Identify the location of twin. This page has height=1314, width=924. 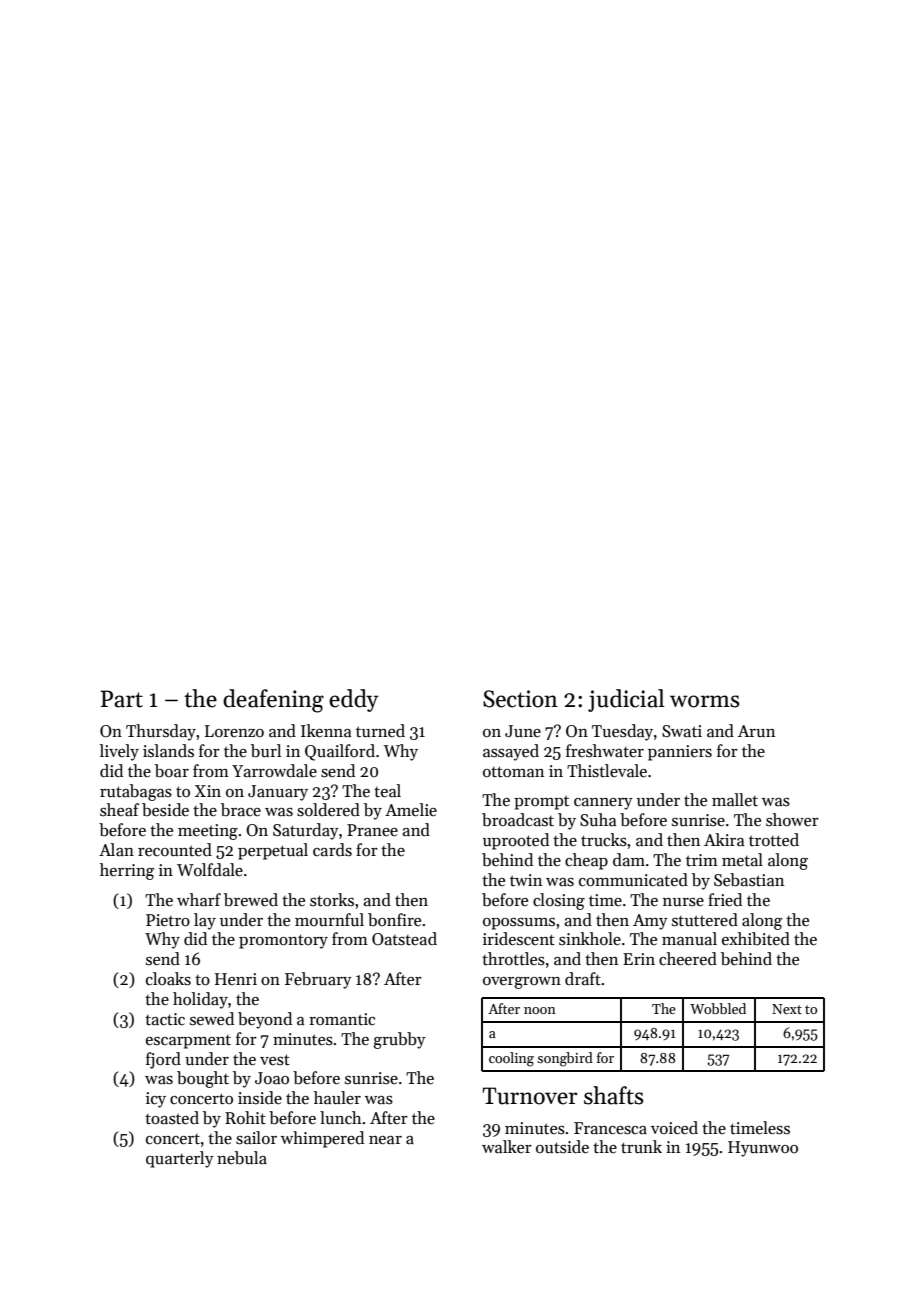
(526, 880).
